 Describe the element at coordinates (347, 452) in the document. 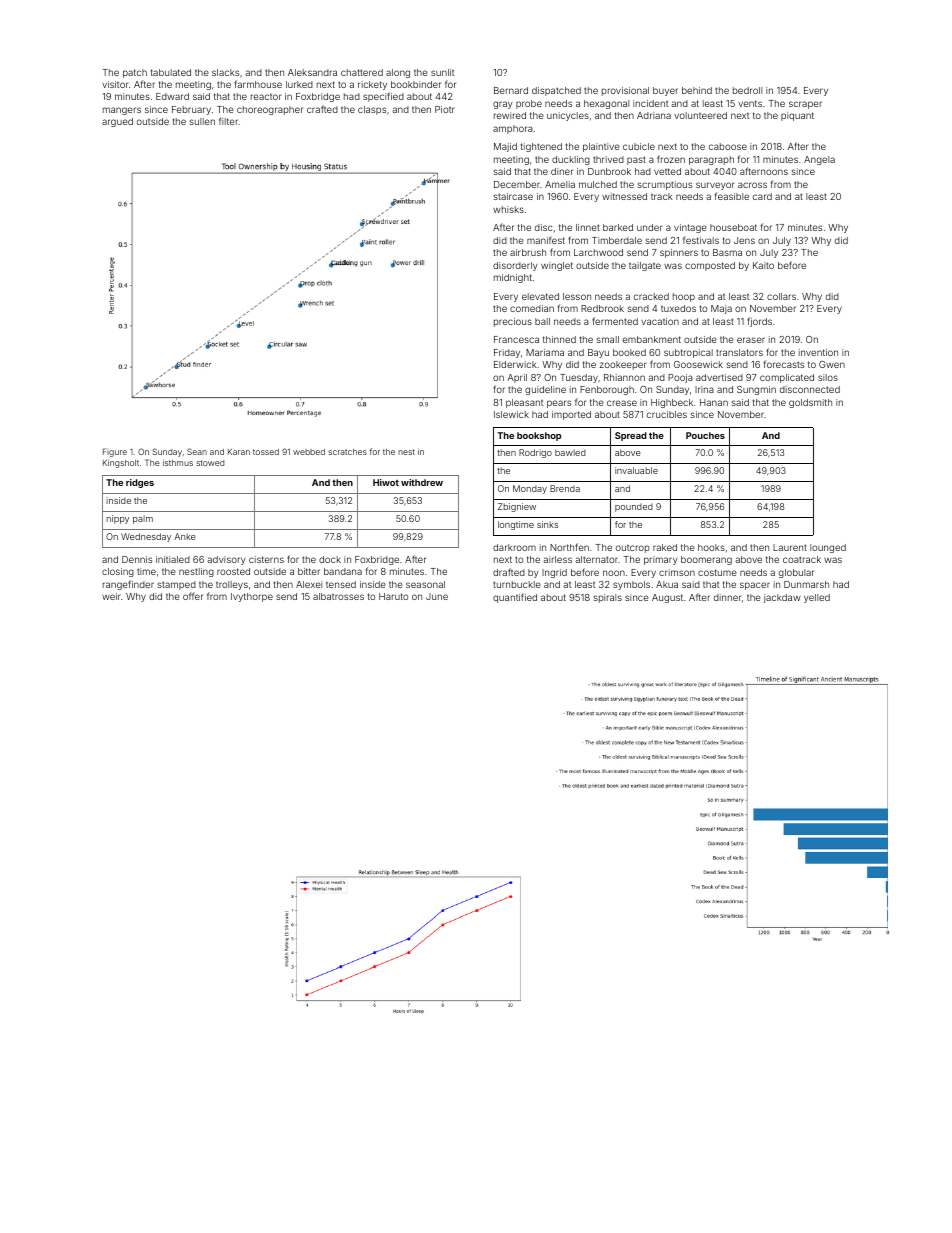

I see `scratches` at that location.
